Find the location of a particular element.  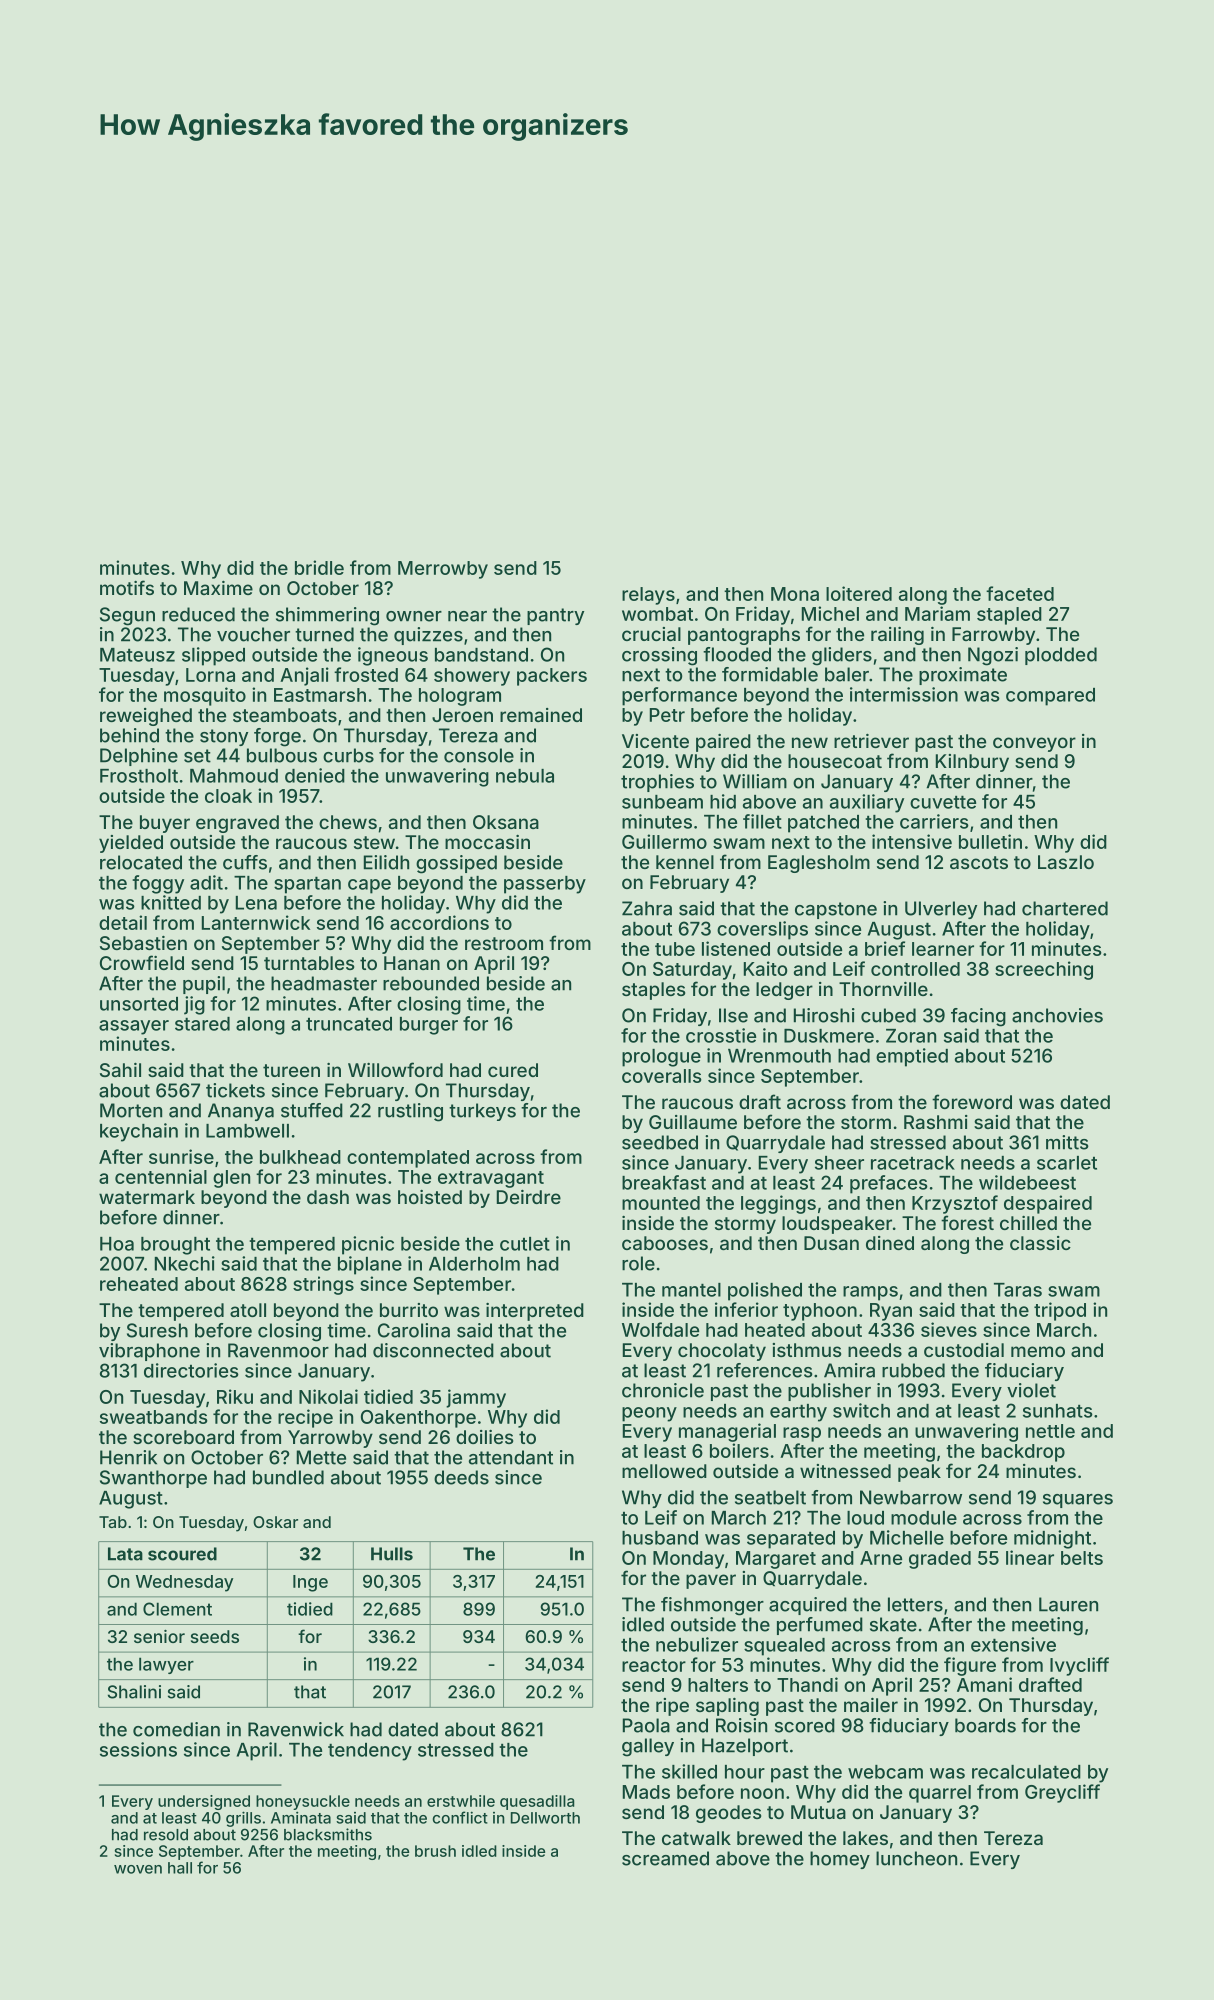

stared is located at coordinates (202, 1024).
